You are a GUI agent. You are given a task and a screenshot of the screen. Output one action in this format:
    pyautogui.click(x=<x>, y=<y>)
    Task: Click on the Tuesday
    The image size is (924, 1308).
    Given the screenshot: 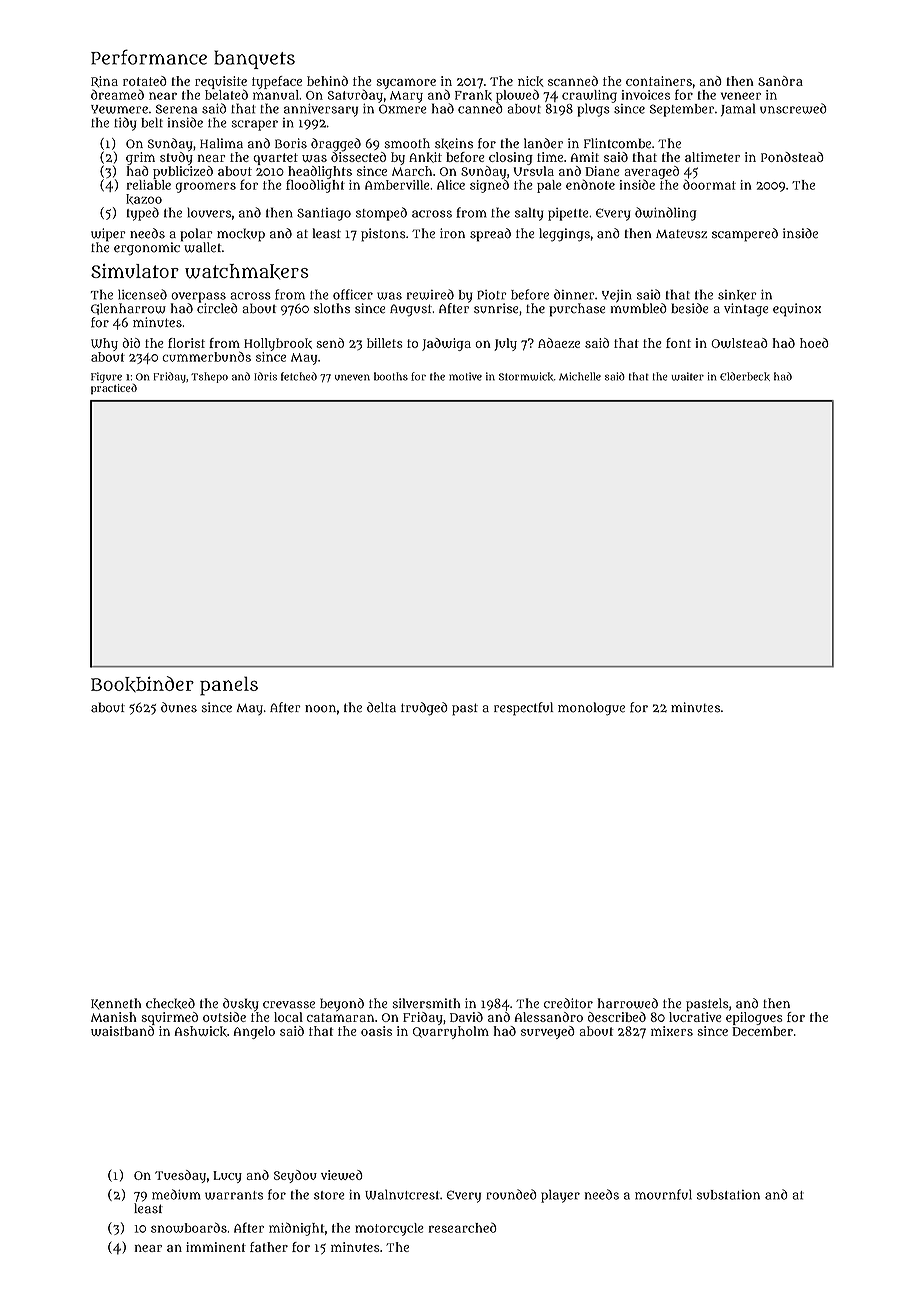 What is the action you would take?
    pyautogui.click(x=180, y=1176)
